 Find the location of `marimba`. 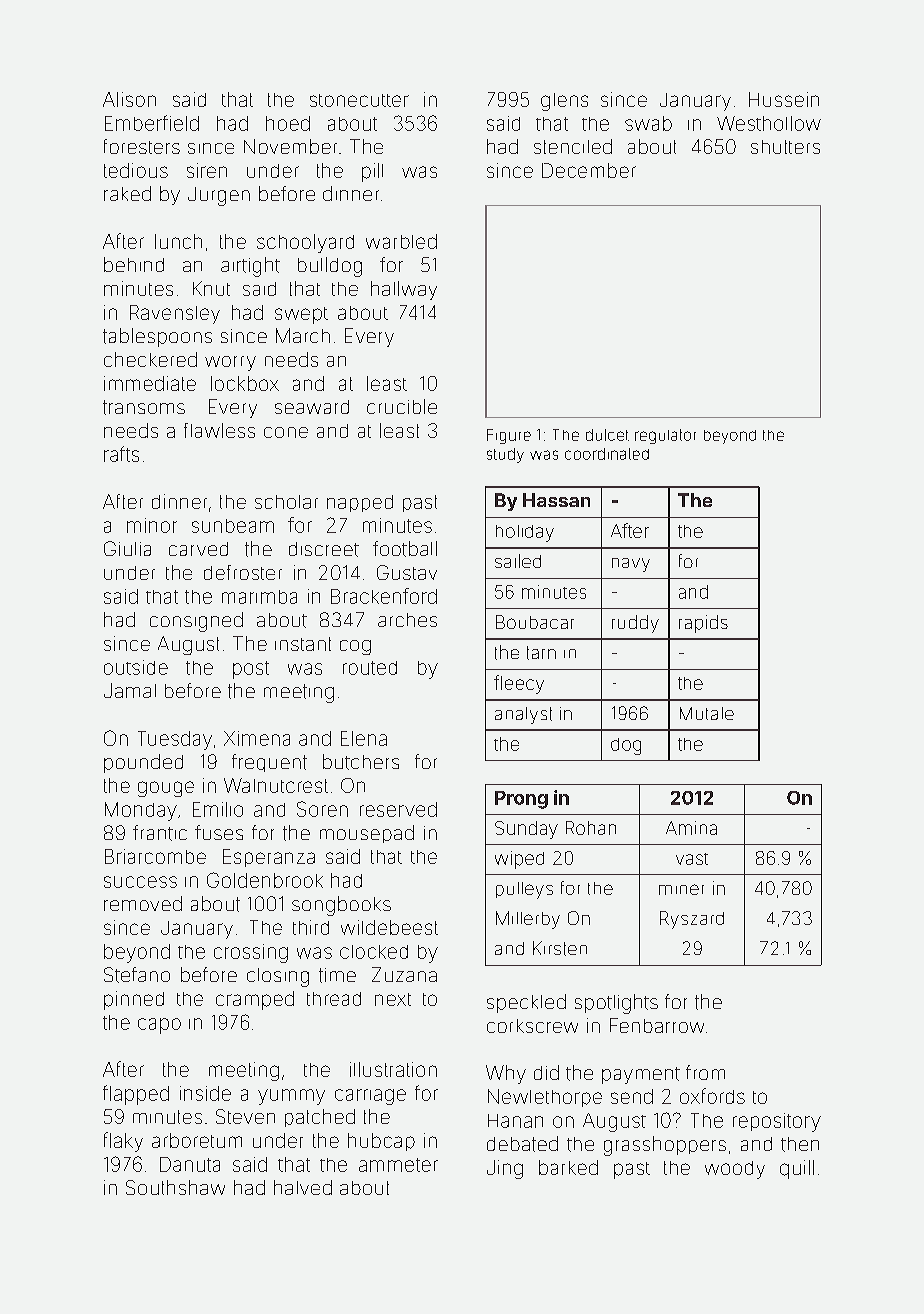

marimba is located at coordinates (259, 597).
